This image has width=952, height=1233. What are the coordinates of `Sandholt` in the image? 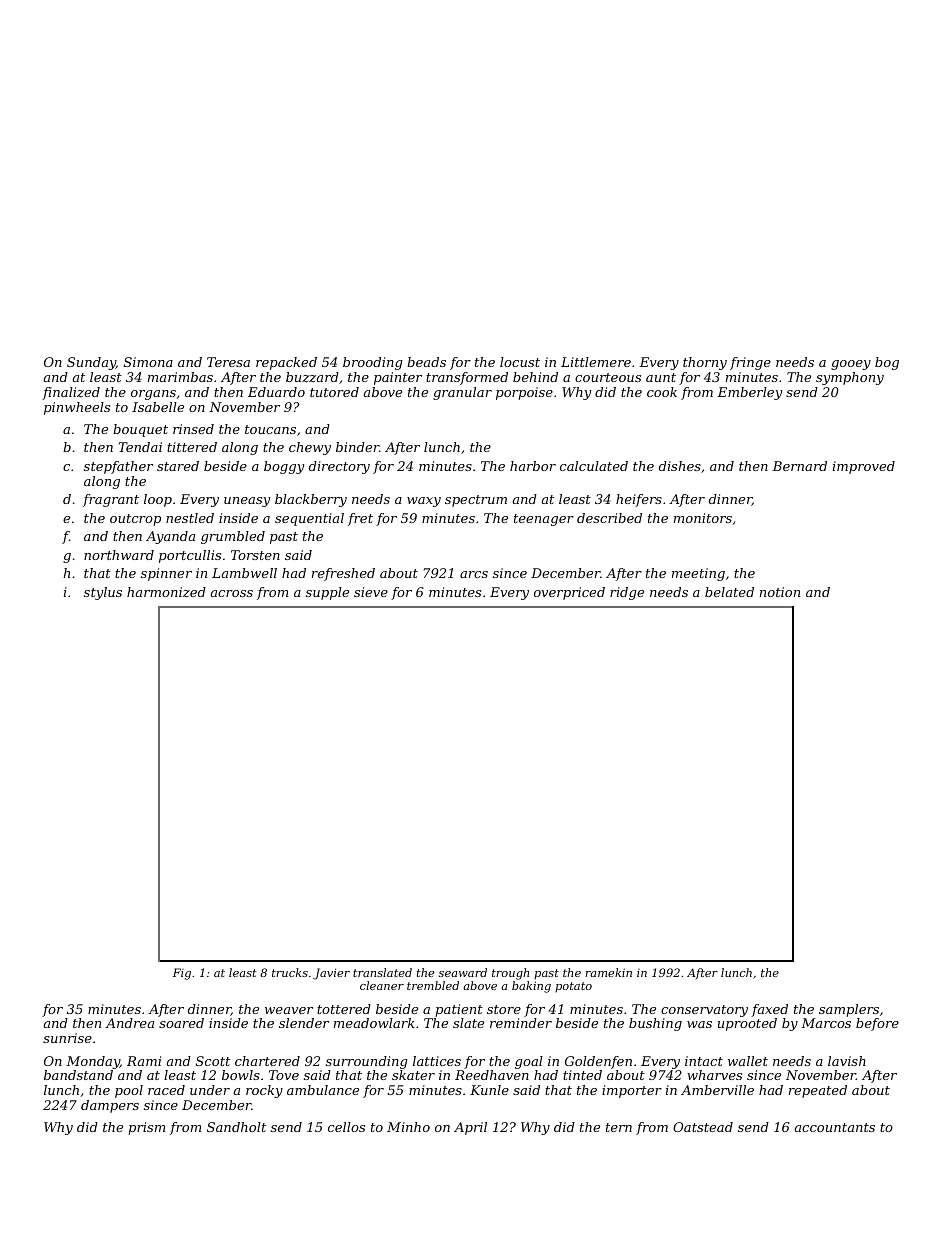 It's located at (236, 1127).
